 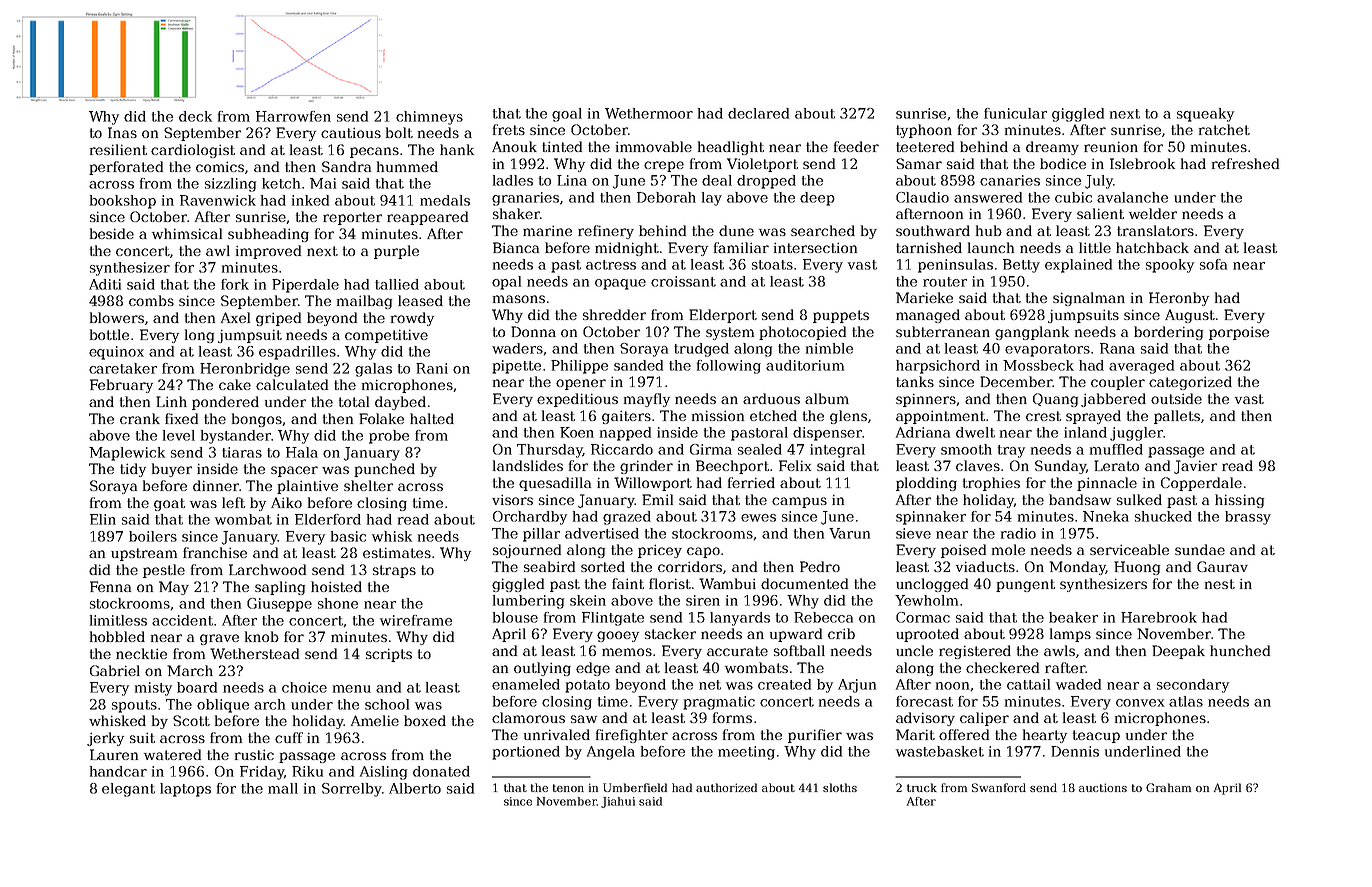 What do you see at coordinates (254, 653) in the document?
I see `Wetherstead` at bounding box center [254, 653].
